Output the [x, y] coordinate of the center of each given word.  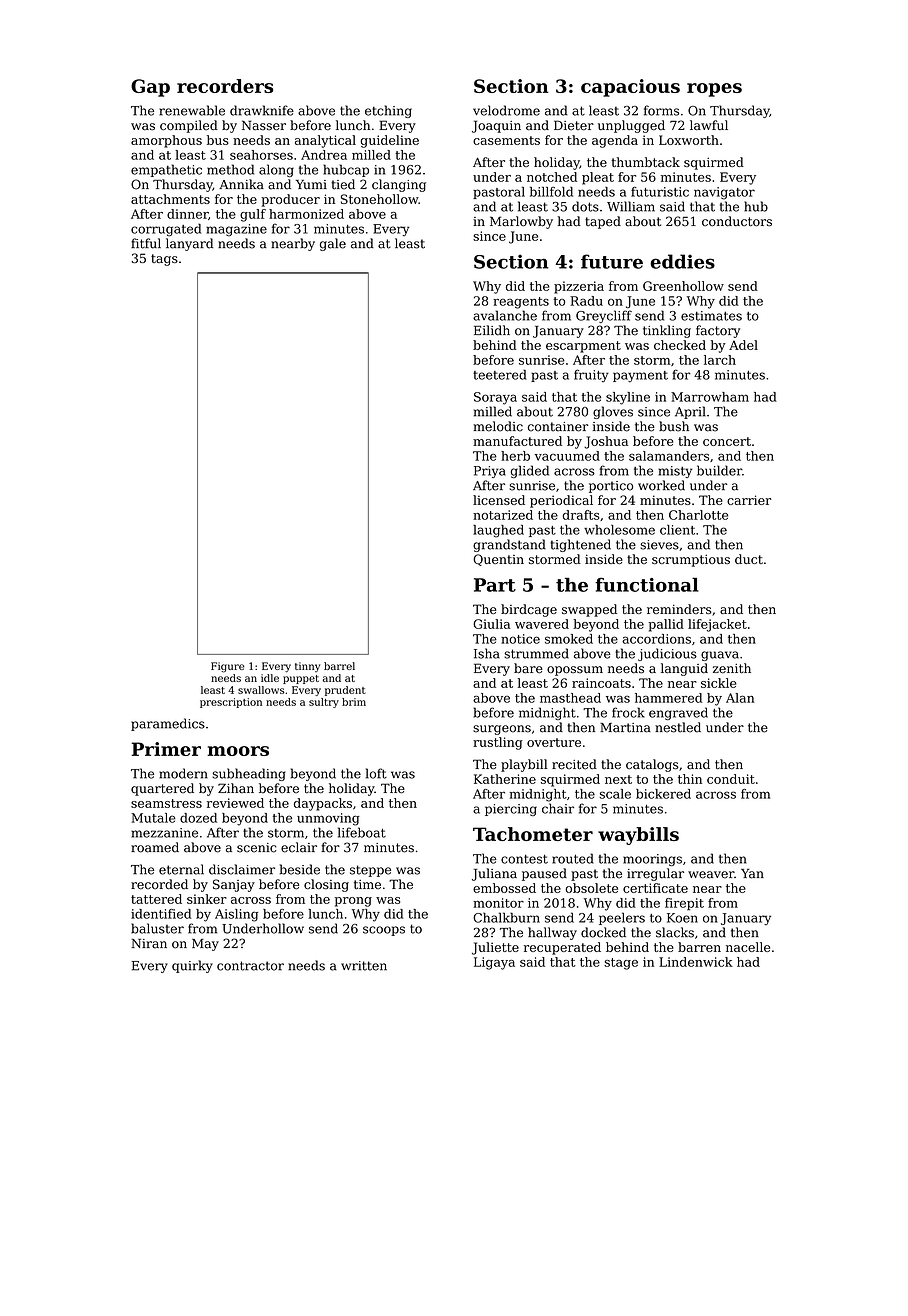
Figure [228, 667]
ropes [714, 90]
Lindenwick [696, 962]
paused [544, 874]
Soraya [495, 398]
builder [719, 470]
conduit [731, 779]
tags [164, 260]
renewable [192, 110]
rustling [498, 743]
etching [388, 111]
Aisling [236, 915]
